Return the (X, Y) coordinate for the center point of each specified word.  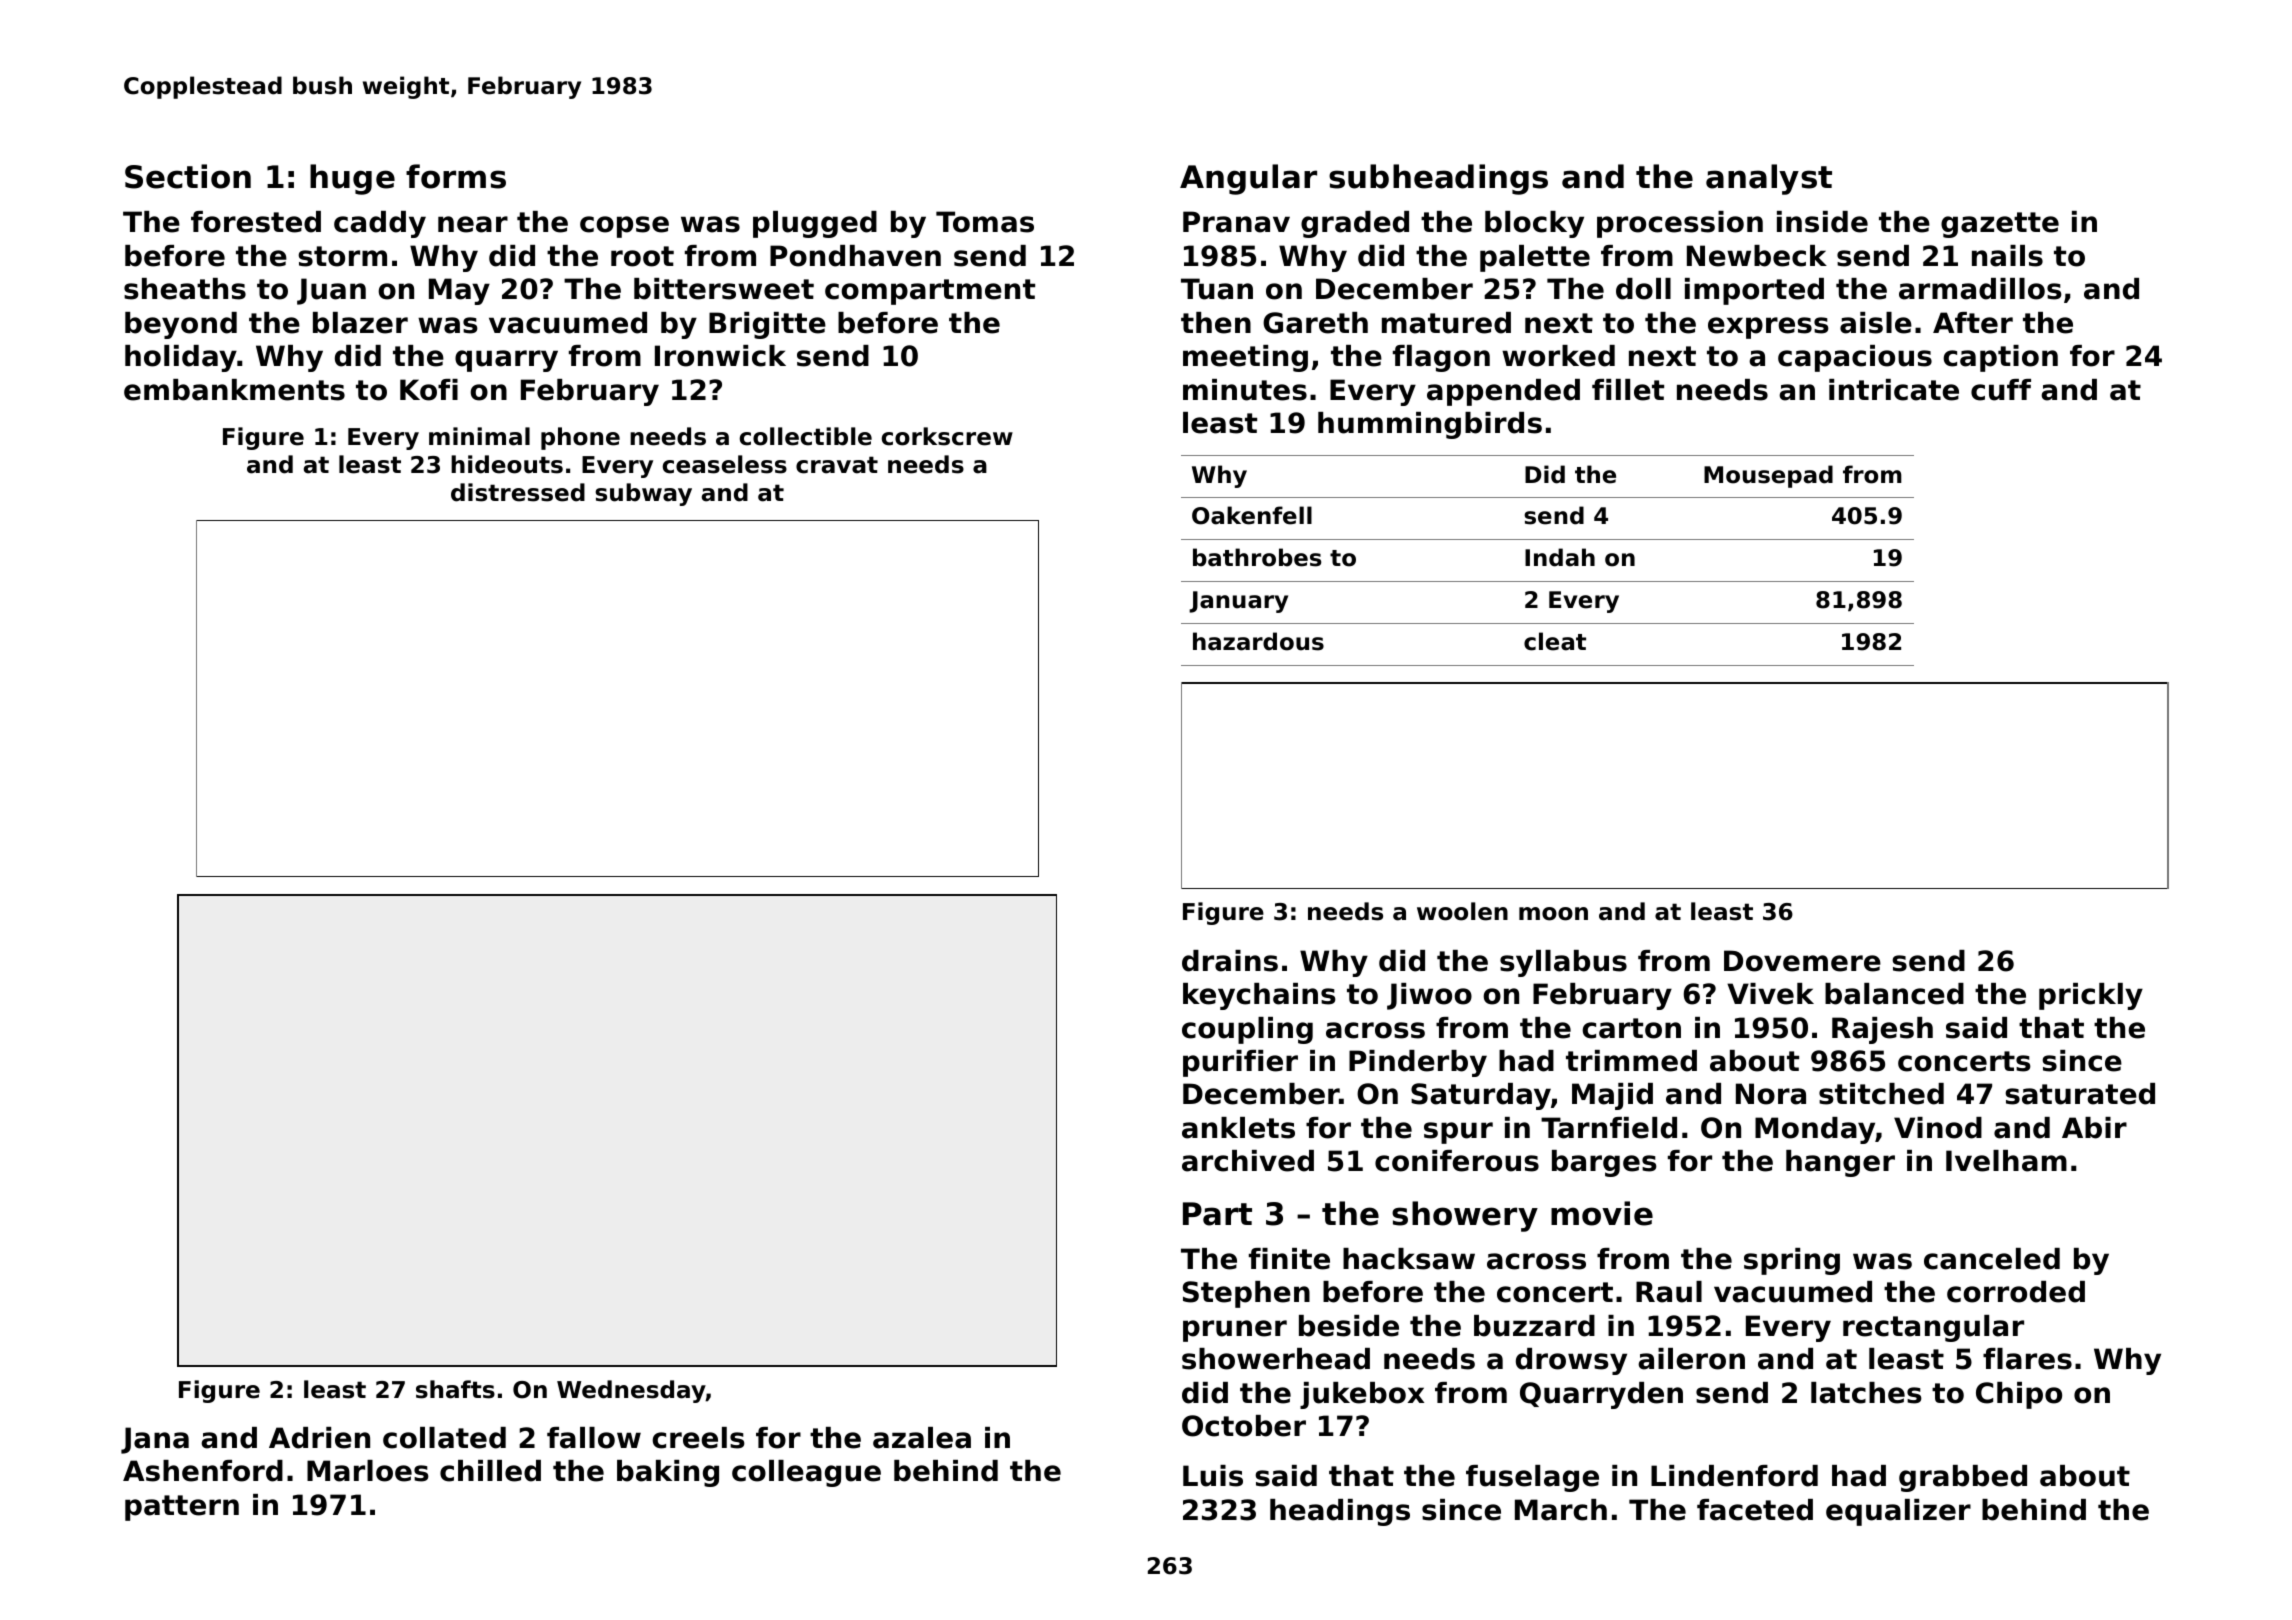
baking (668, 1473)
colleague (806, 1473)
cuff (2001, 390)
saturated (2080, 1094)
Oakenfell (1252, 515)
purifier (1240, 1063)
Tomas (985, 222)
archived (1248, 1161)
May (459, 291)
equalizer (1898, 1512)
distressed (518, 492)
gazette (2000, 225)
